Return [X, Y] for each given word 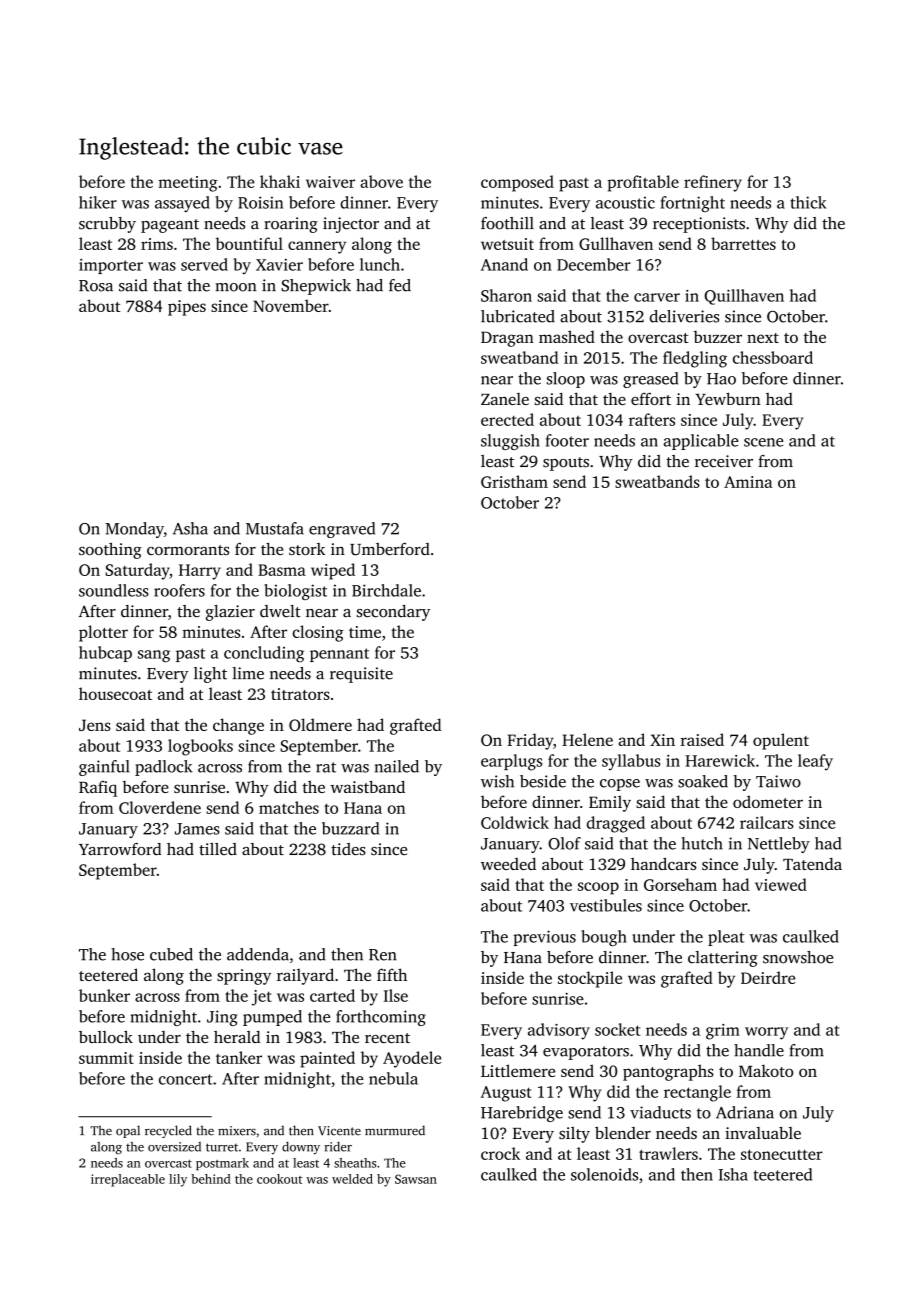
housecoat [115, 693]
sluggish [510, 442]
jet [262, 998]
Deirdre [768, 977]
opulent [781, 741]
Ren [383, 955]
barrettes [743, 243]
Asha [190, 528]
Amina [748, 482]
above [381, 181]
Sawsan [416, 1179]
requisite [361, 675]
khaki [280, 181]
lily [178, 1180]
